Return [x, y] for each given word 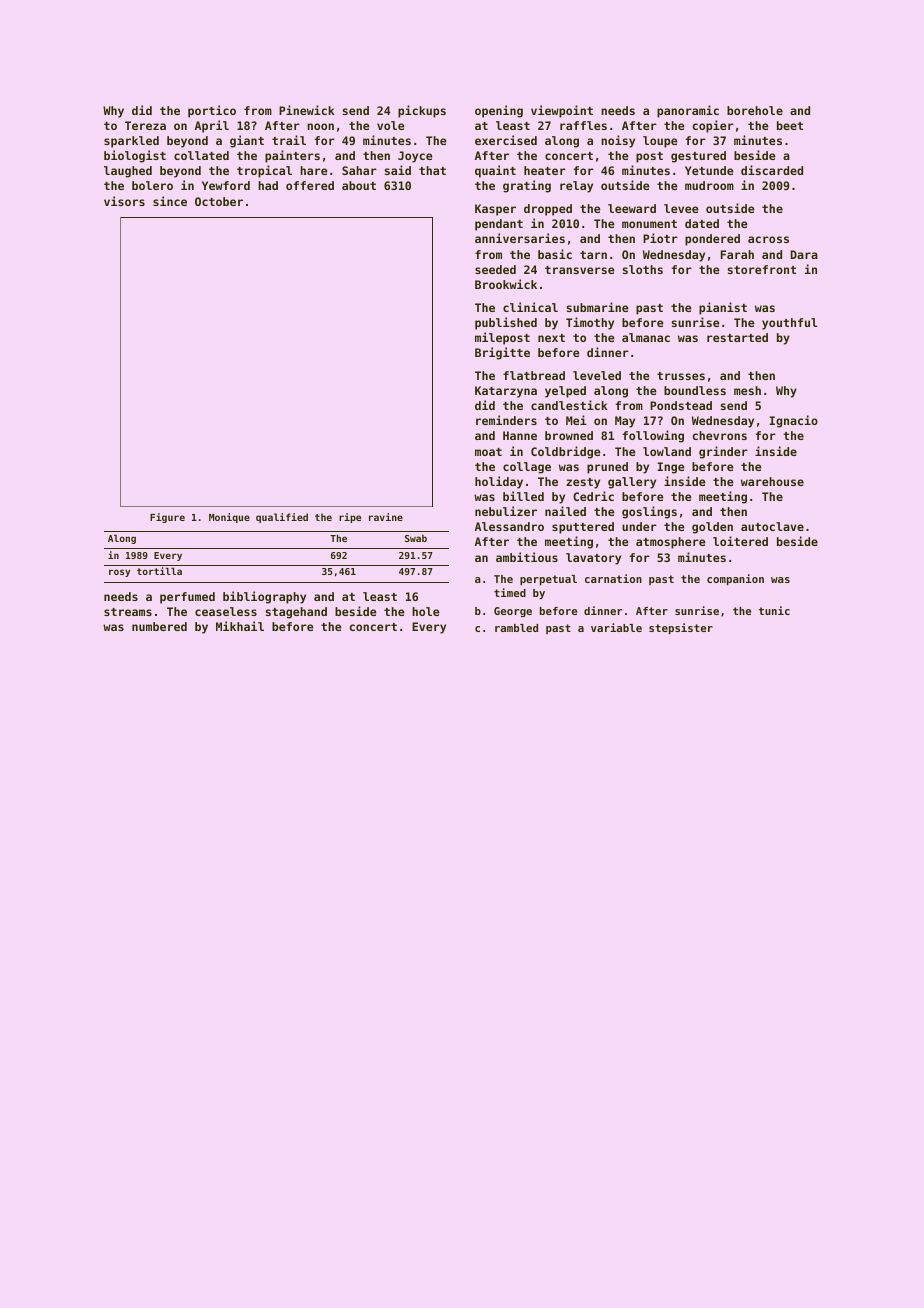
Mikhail [240, 626]
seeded [495, 269]
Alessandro [509, 526]
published [506, 323]
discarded [772, 170]
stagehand [296, 613]
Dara [804, 254]
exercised [506, 140]
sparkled [131, 142]
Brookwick [506, 284]
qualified [282, 518]
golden [712, 528]
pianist [723, 308]
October [219, 201]
